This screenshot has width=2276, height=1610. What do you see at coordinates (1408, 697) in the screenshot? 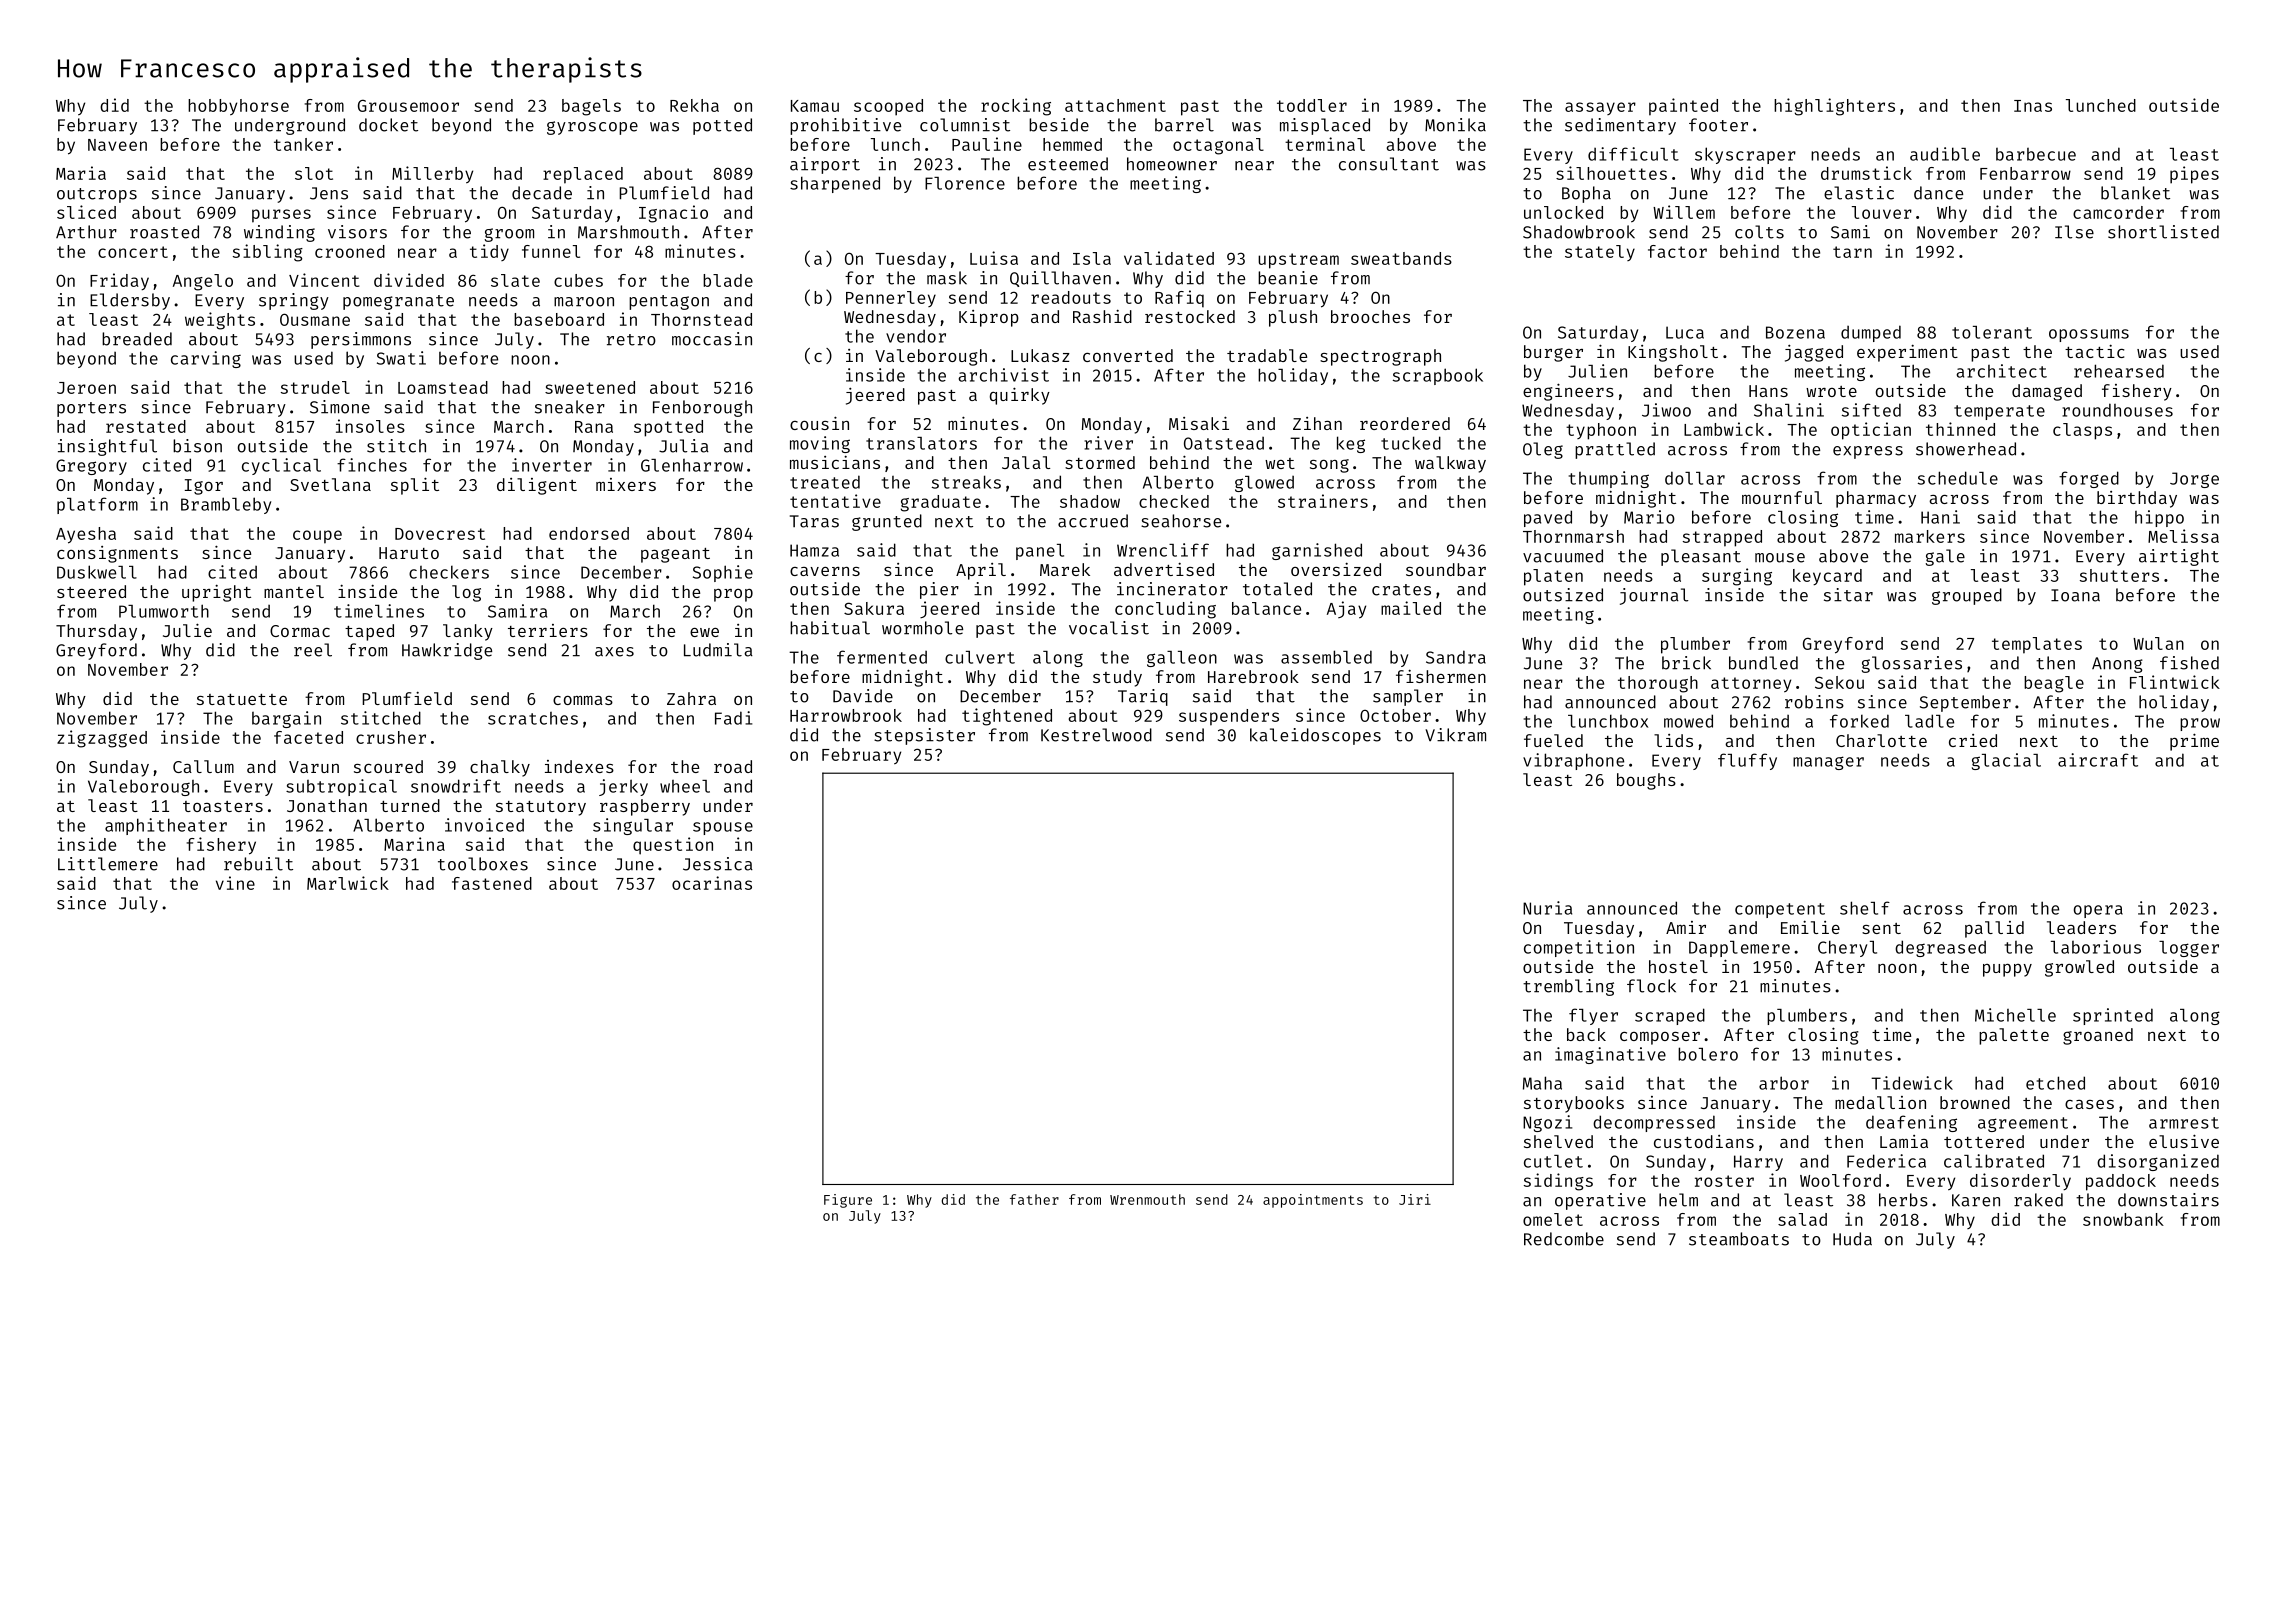
I see `sampler` at bounding box center [1408, 697].
